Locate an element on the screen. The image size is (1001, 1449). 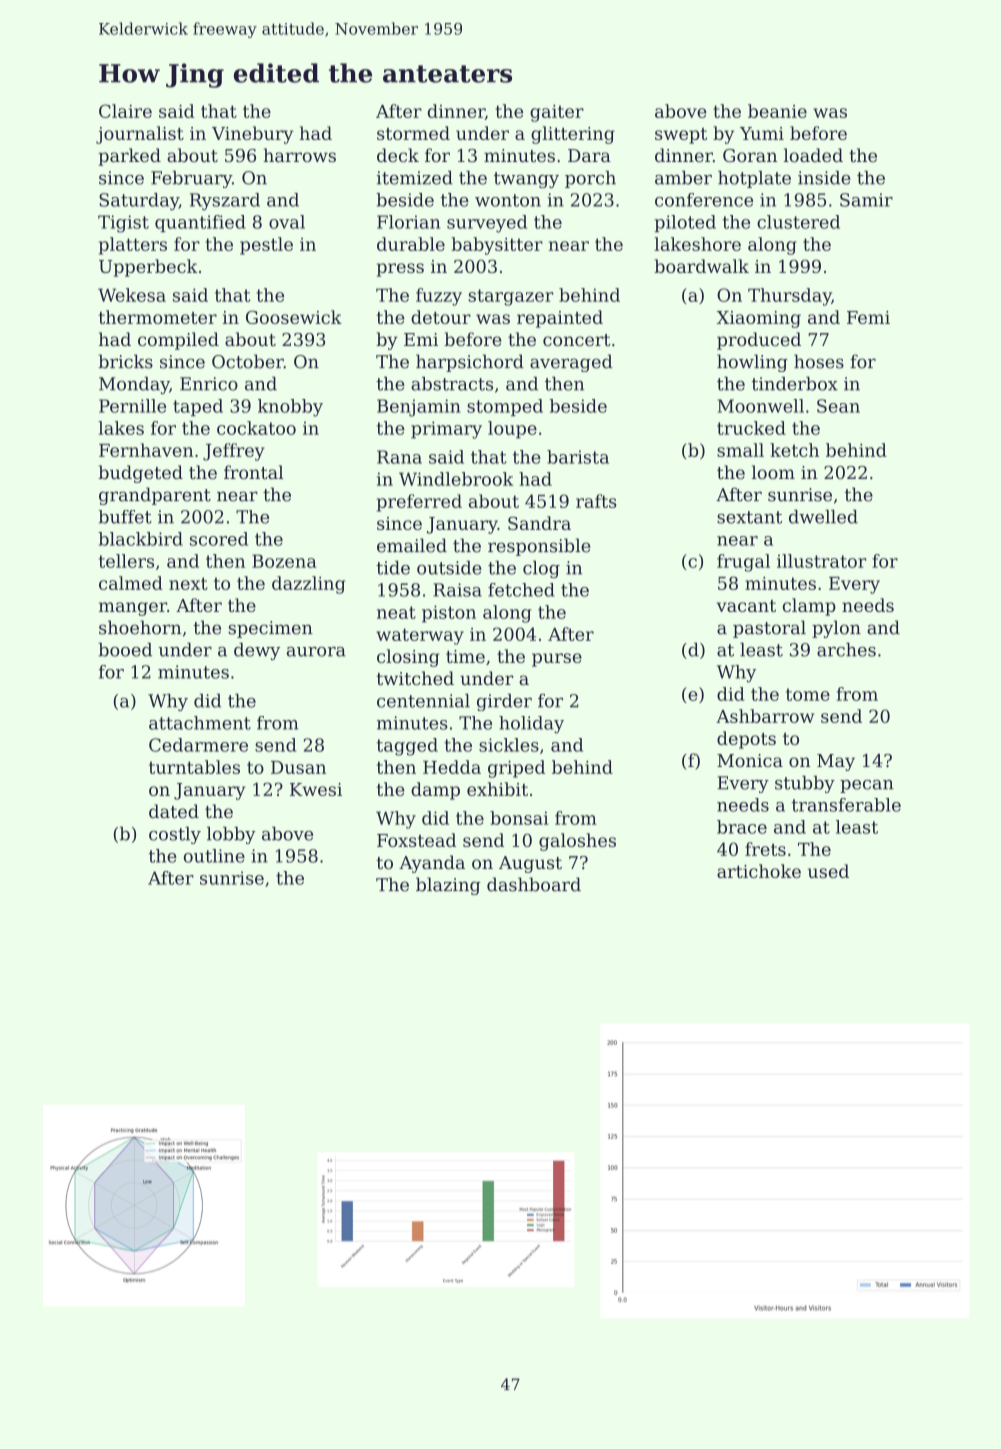
outline is located at coordinates (214, 856).
